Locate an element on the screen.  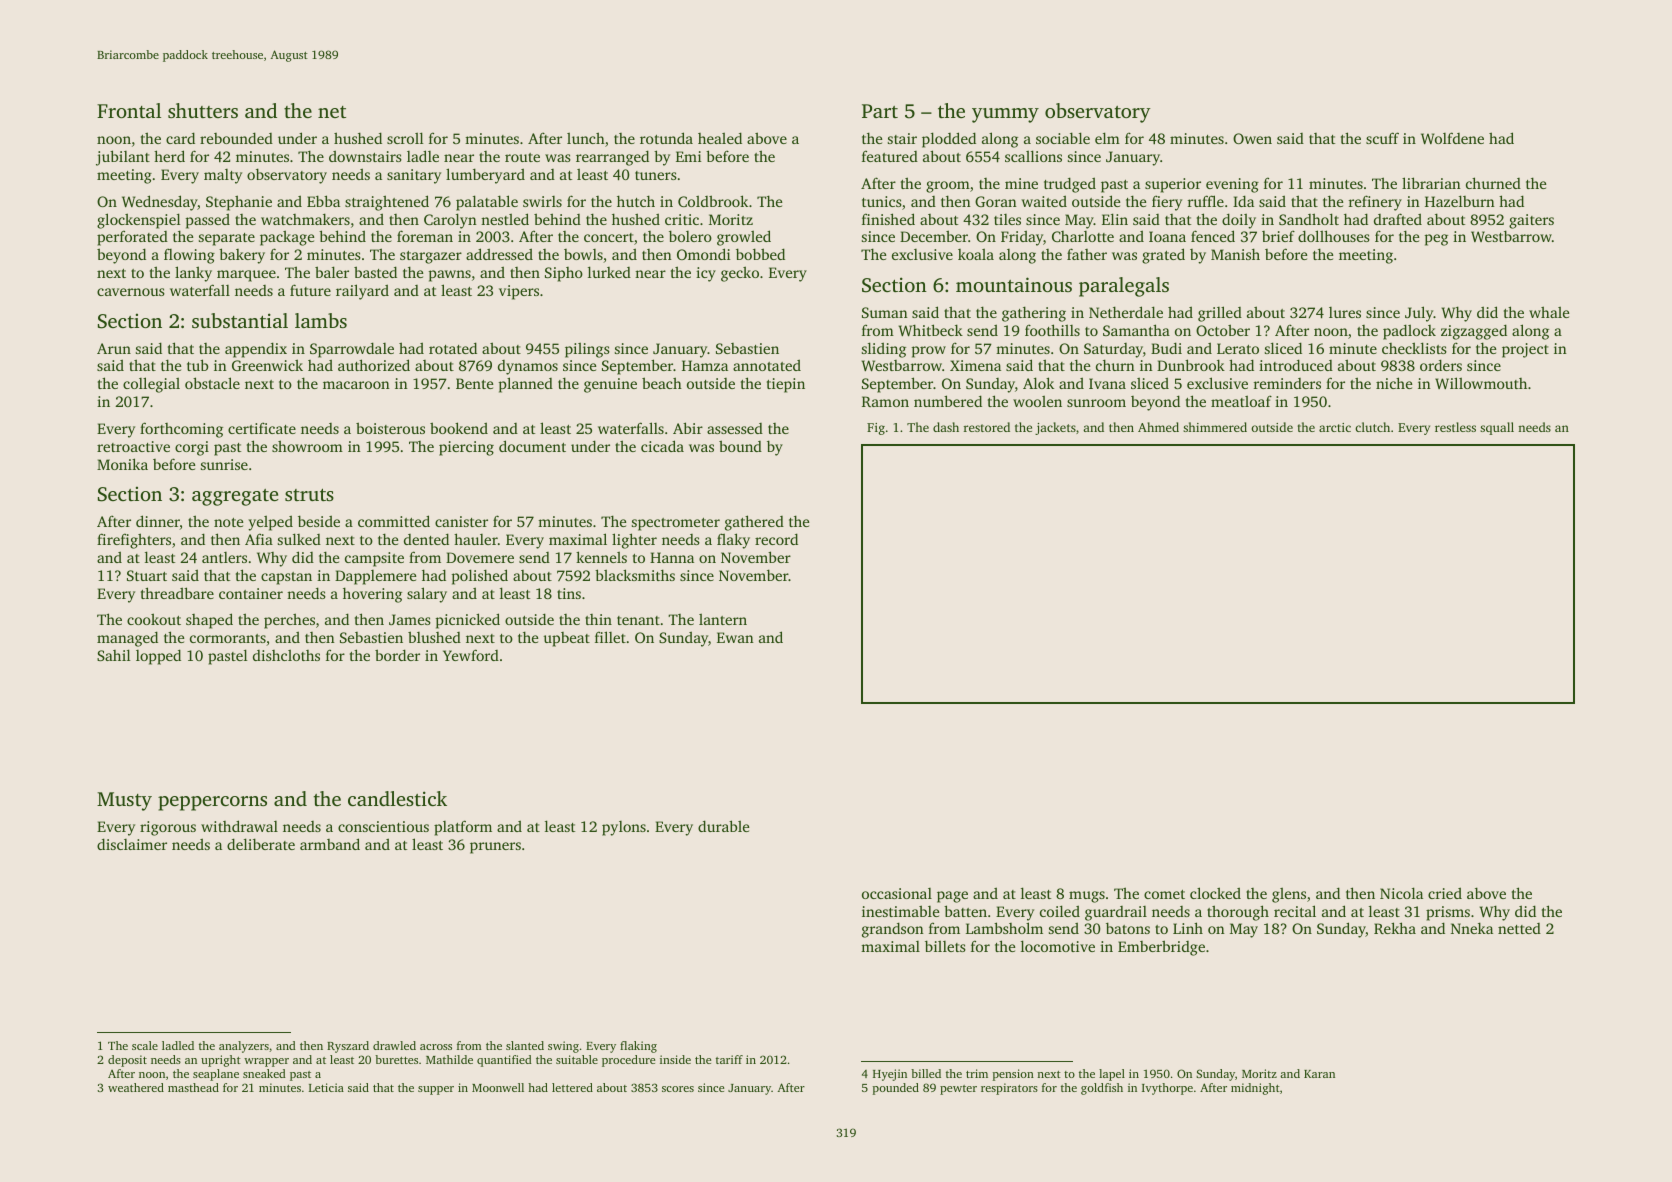
Ewan is located at coordinates (735, 637).
